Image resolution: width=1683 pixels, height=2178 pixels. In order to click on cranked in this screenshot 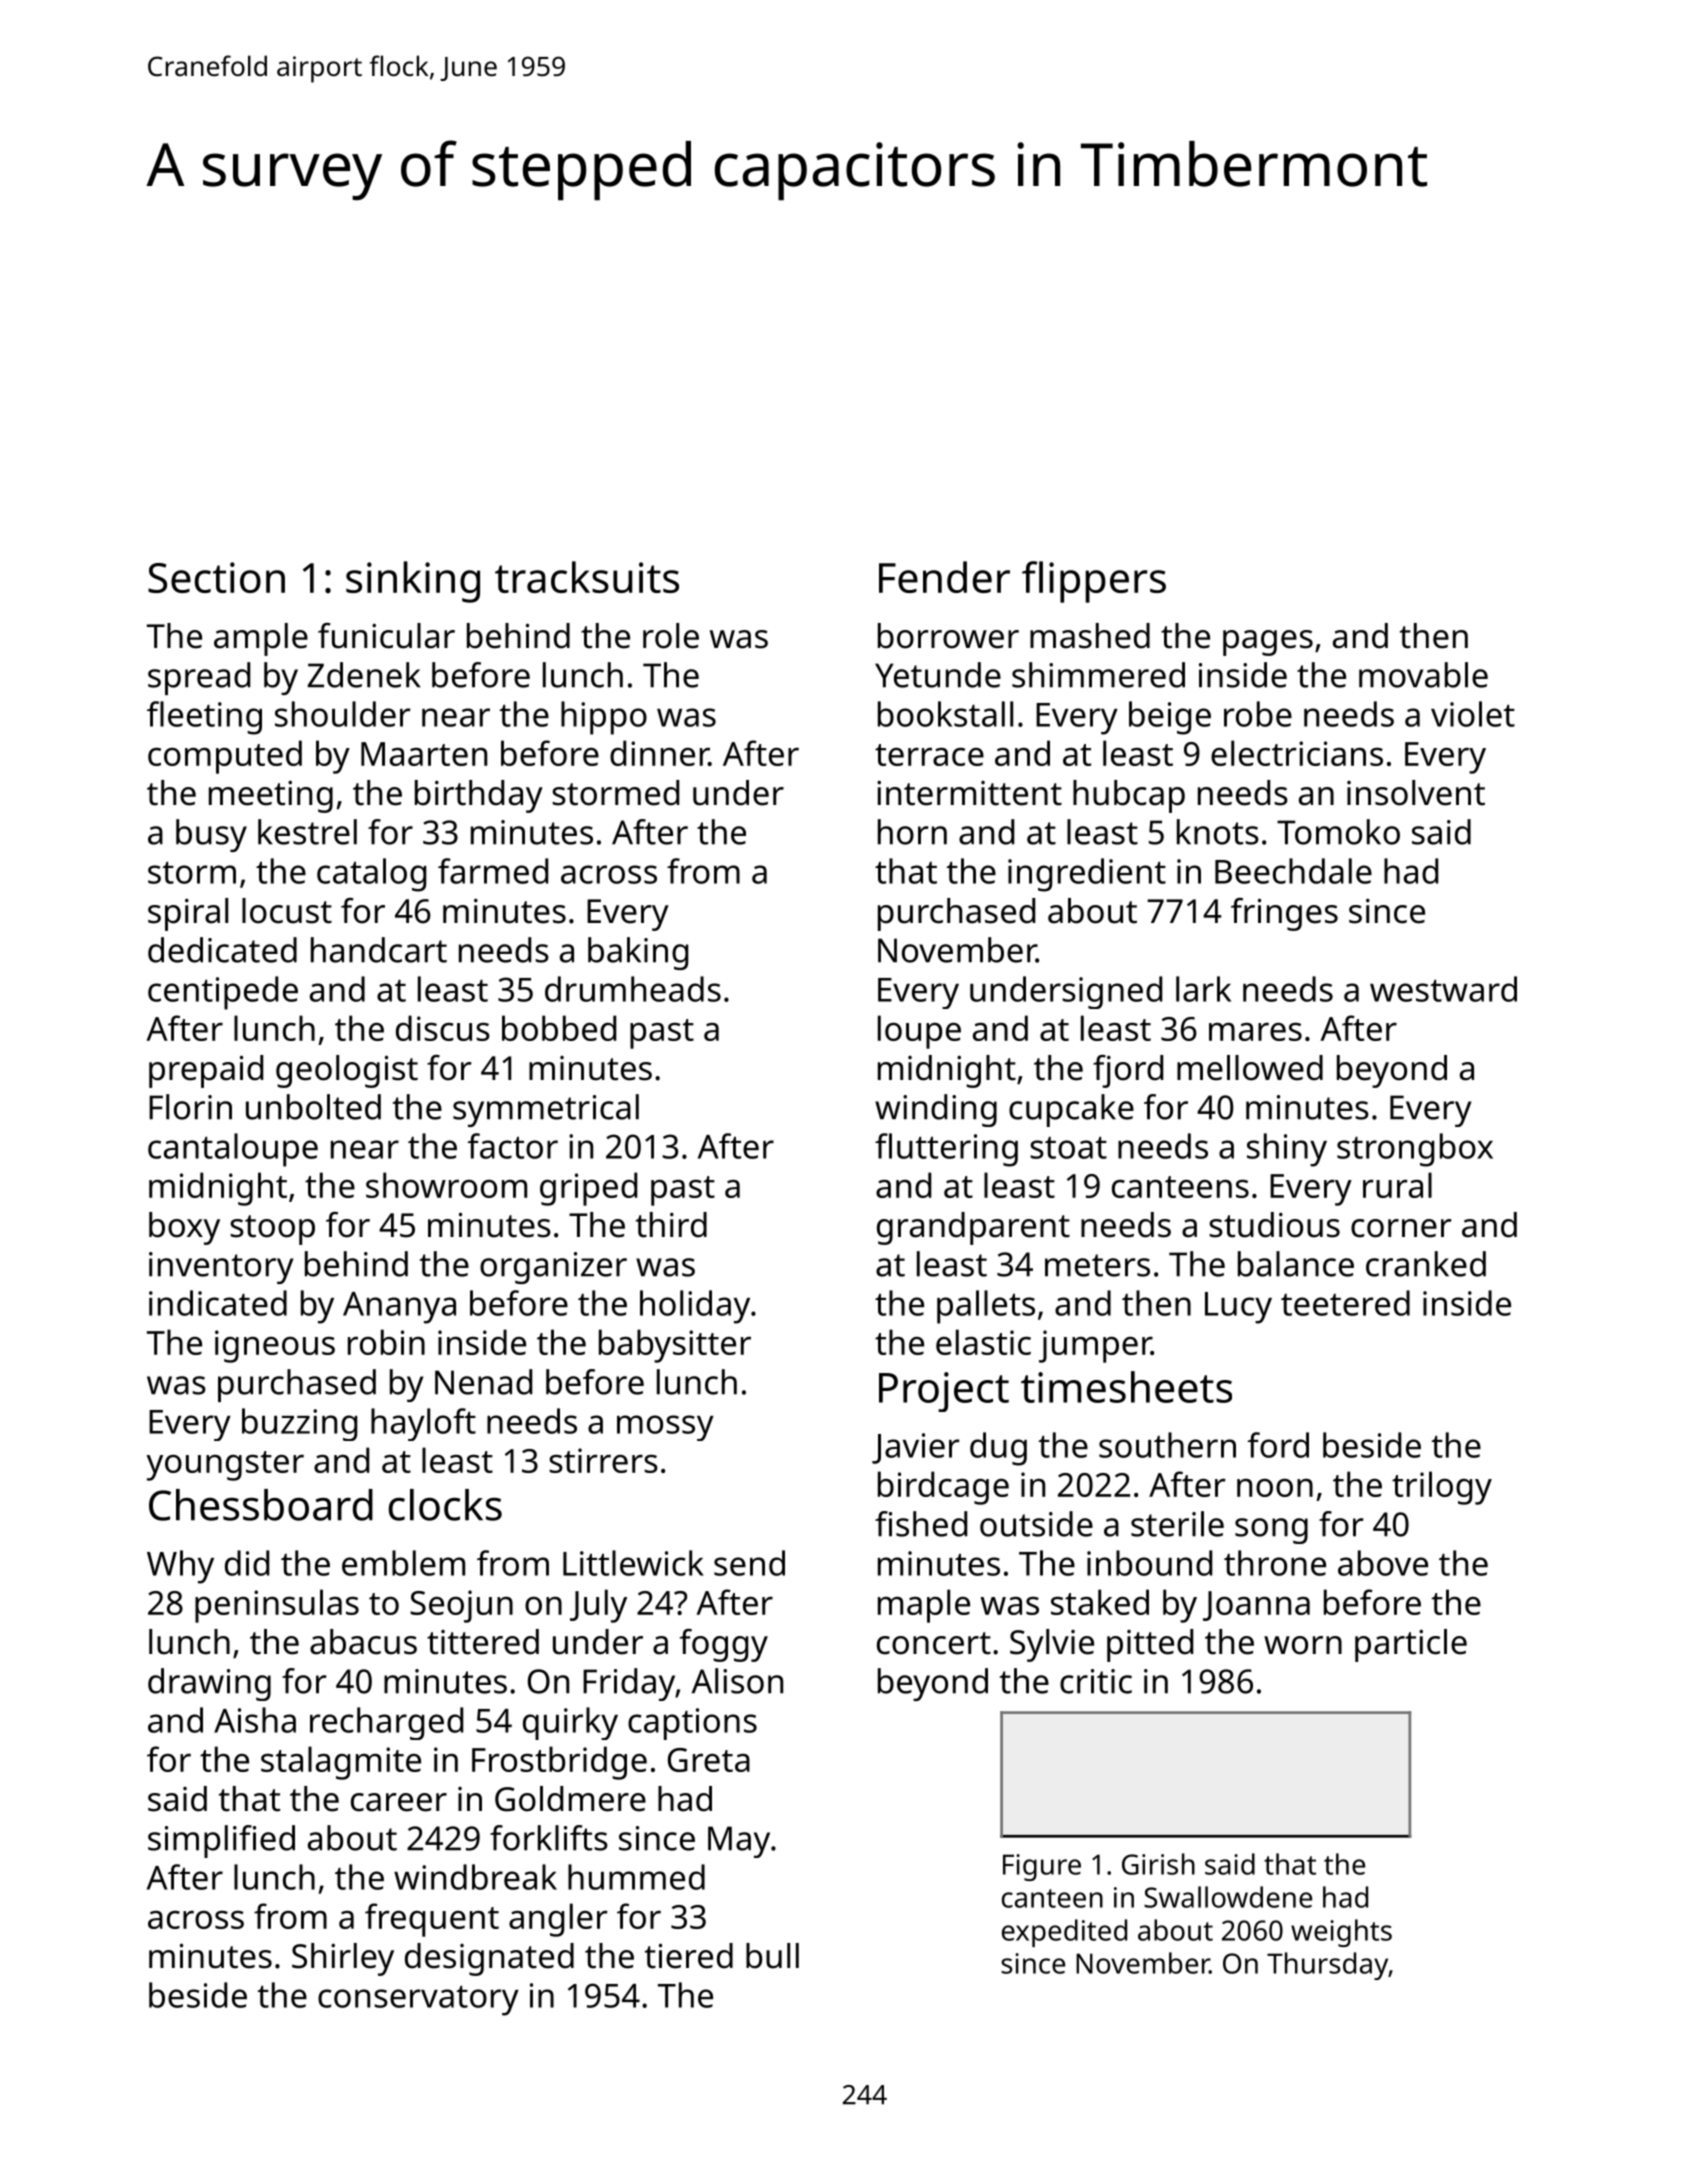, I will do `click(1426, 1264)`.
